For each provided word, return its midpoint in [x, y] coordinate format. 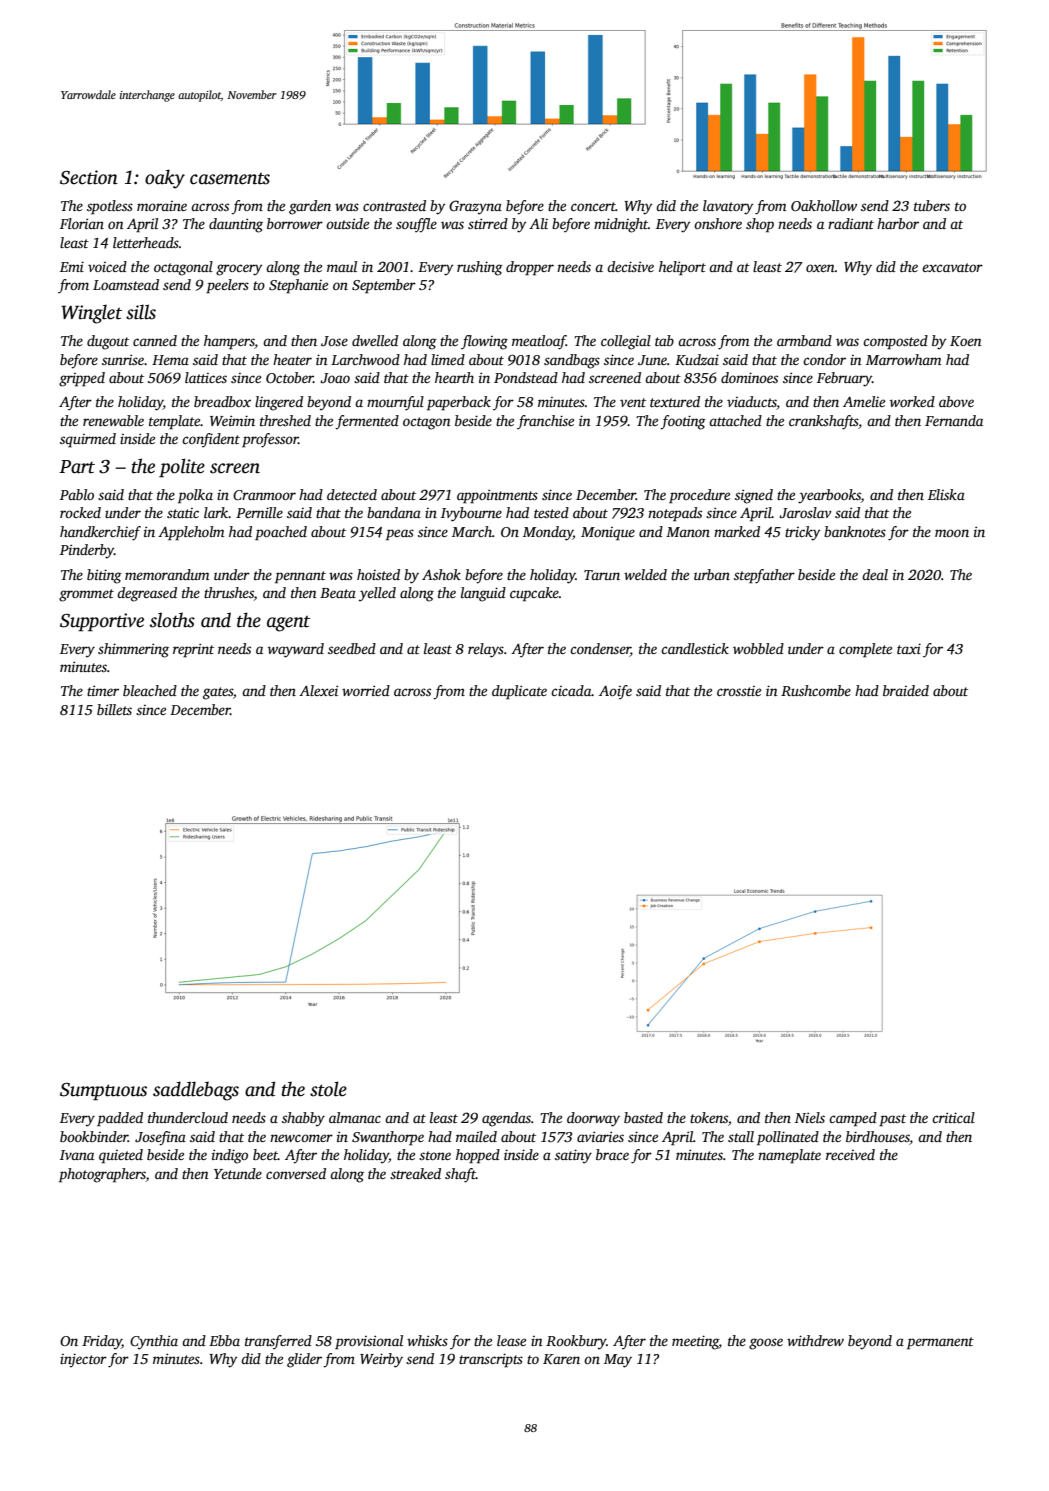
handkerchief [100, 533]
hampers [229, 342]
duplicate [519, 692]
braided [906, 690]
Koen [966, 341]
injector [83, 1360]
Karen [561, 1359]
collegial [626, 342]
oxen [820, 268]
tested [551, 512]
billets [114, 709]
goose [766, 1344]
